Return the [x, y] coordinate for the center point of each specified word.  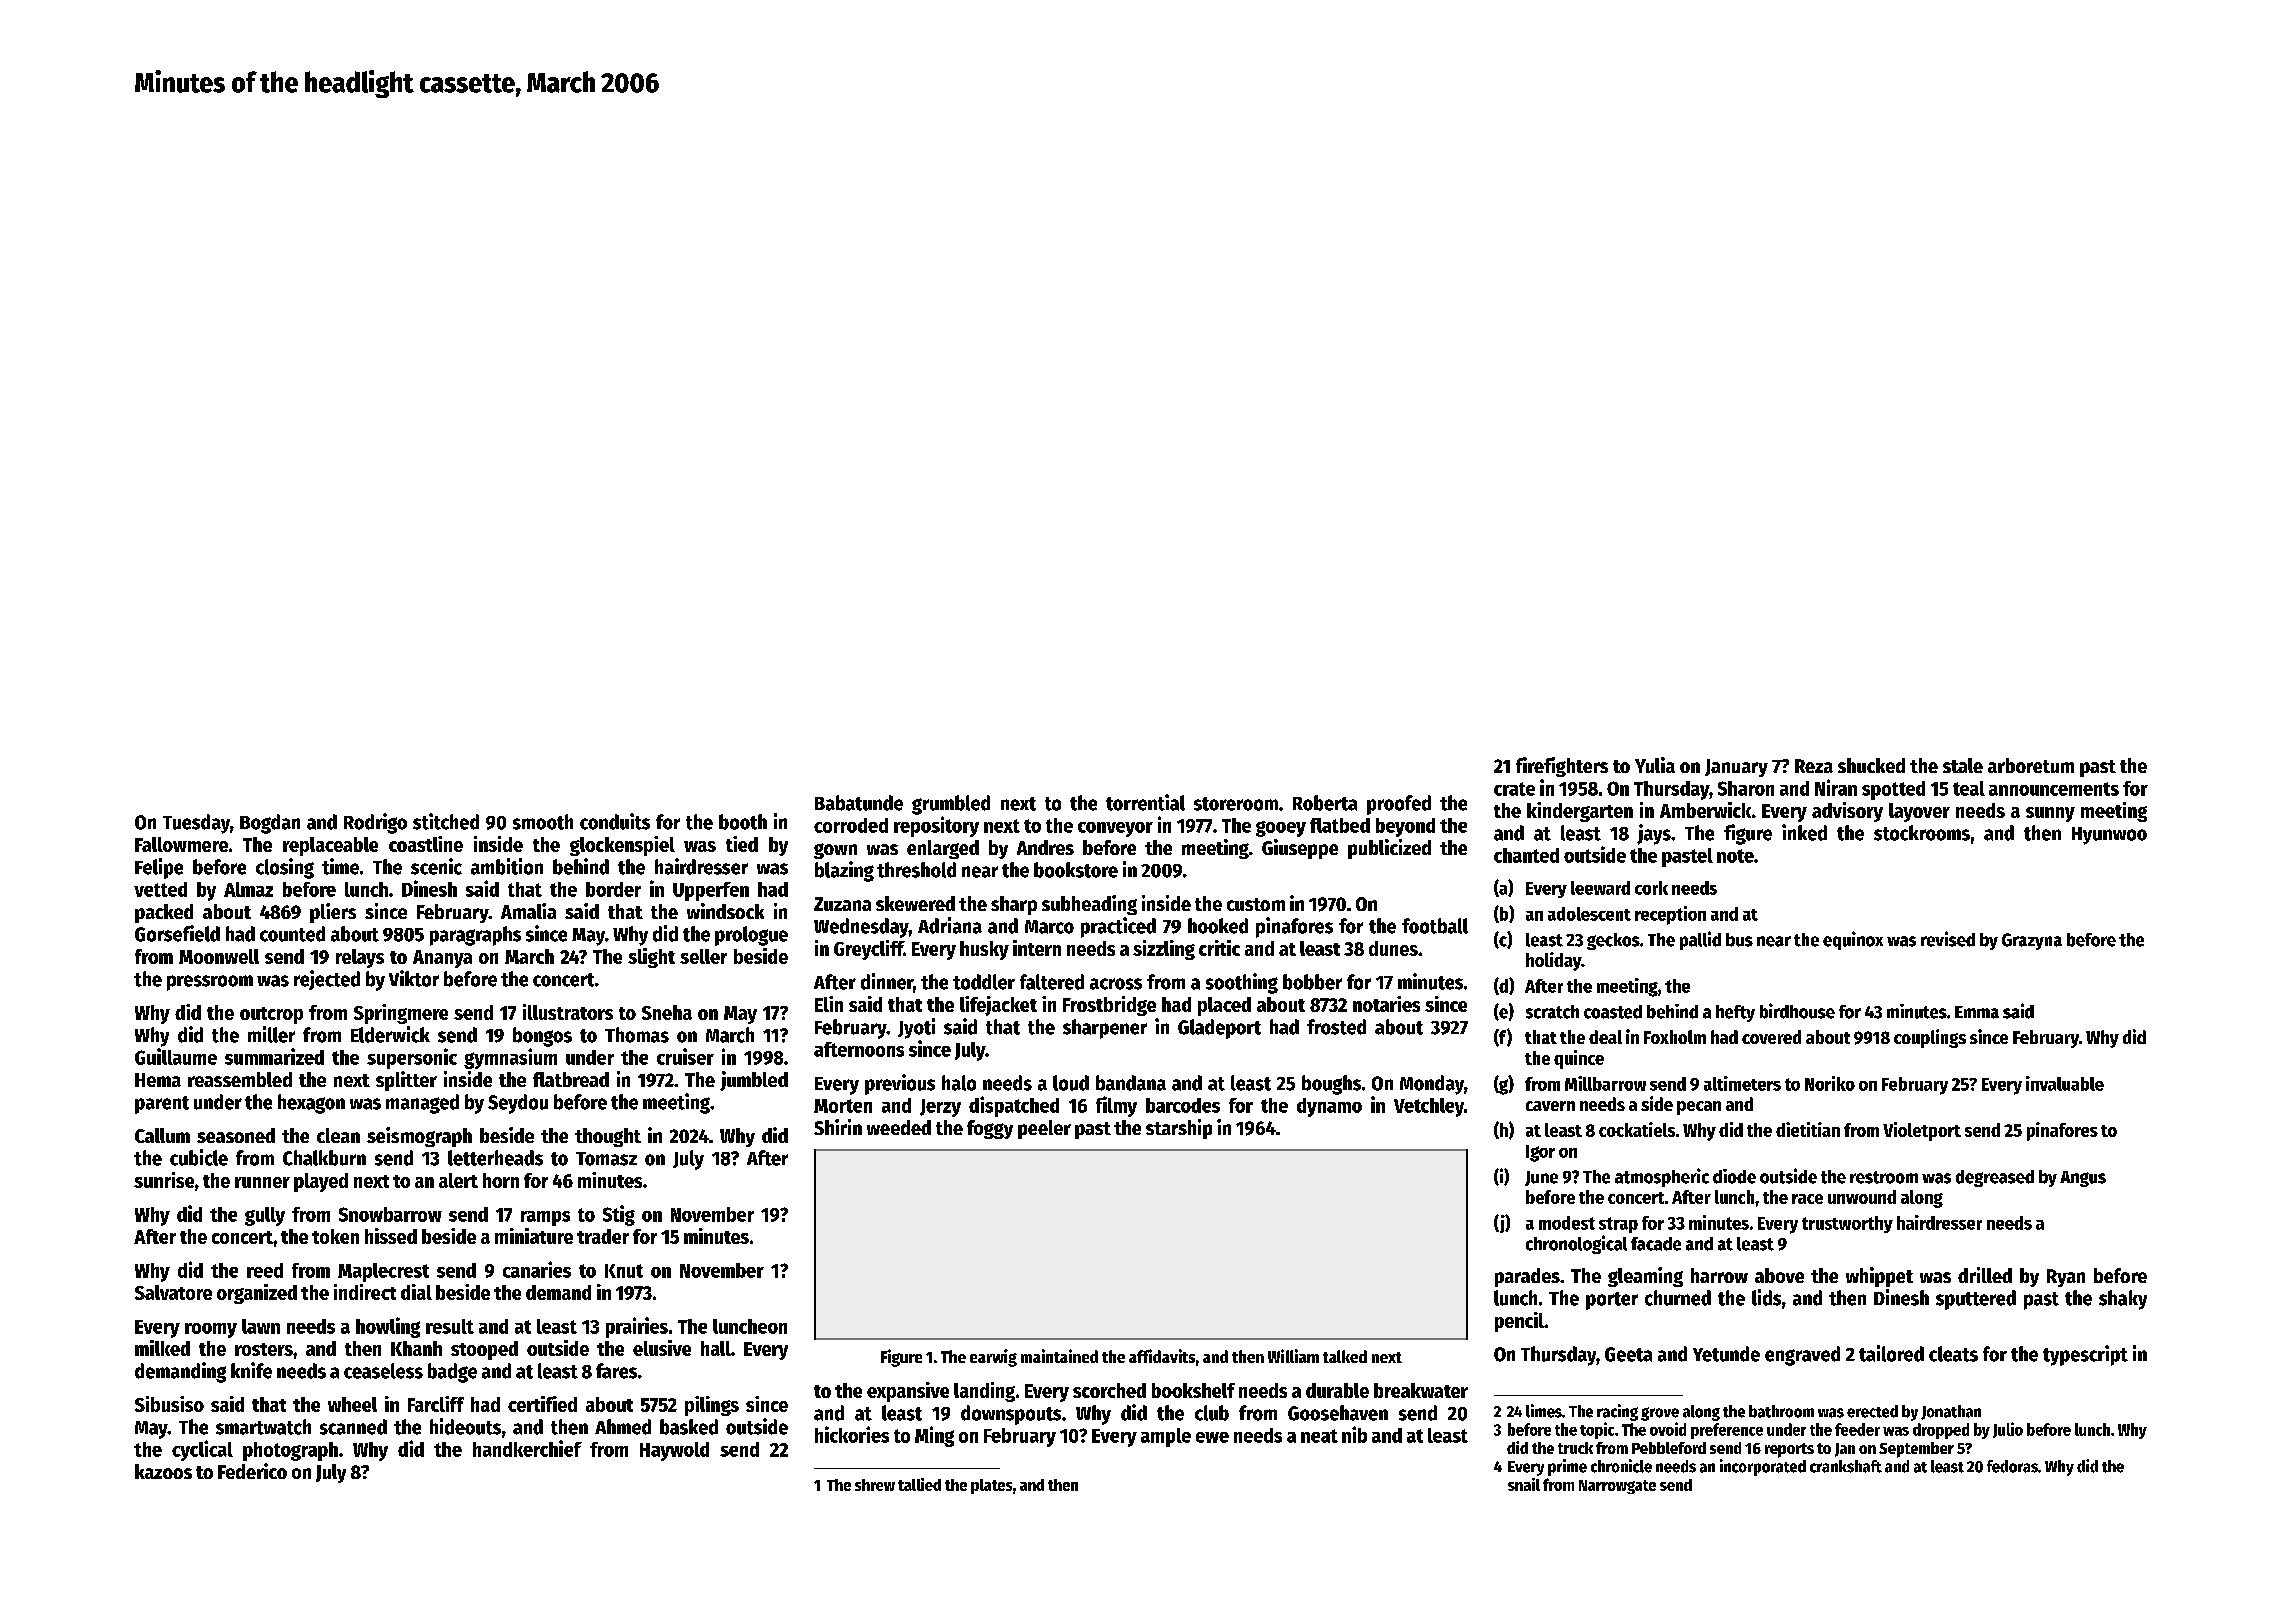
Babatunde [859, 803]
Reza [1814, 766]
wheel [352, 1404]
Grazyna [2032, 941]
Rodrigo [375, 823]
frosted [1336, 1027]
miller [271, 1034]
